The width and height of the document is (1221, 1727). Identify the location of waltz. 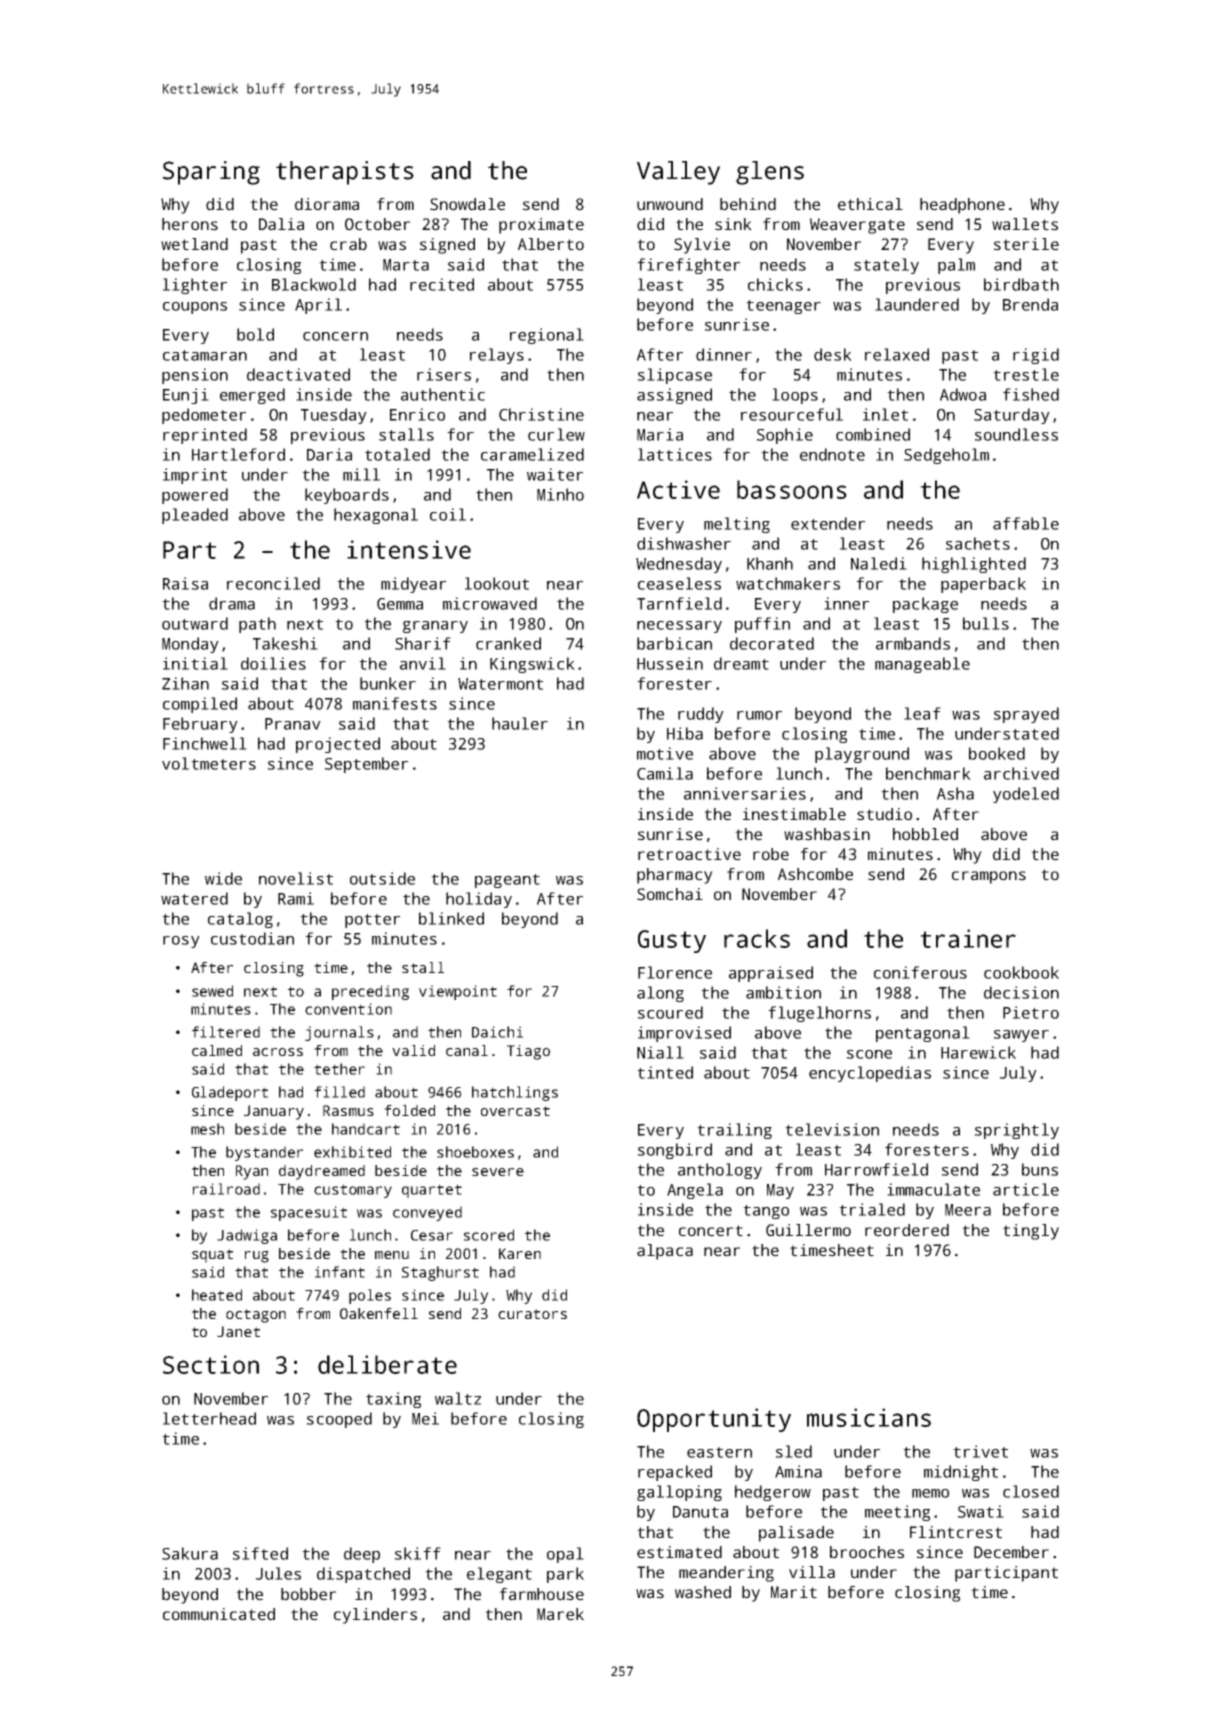
(458, 1398).
